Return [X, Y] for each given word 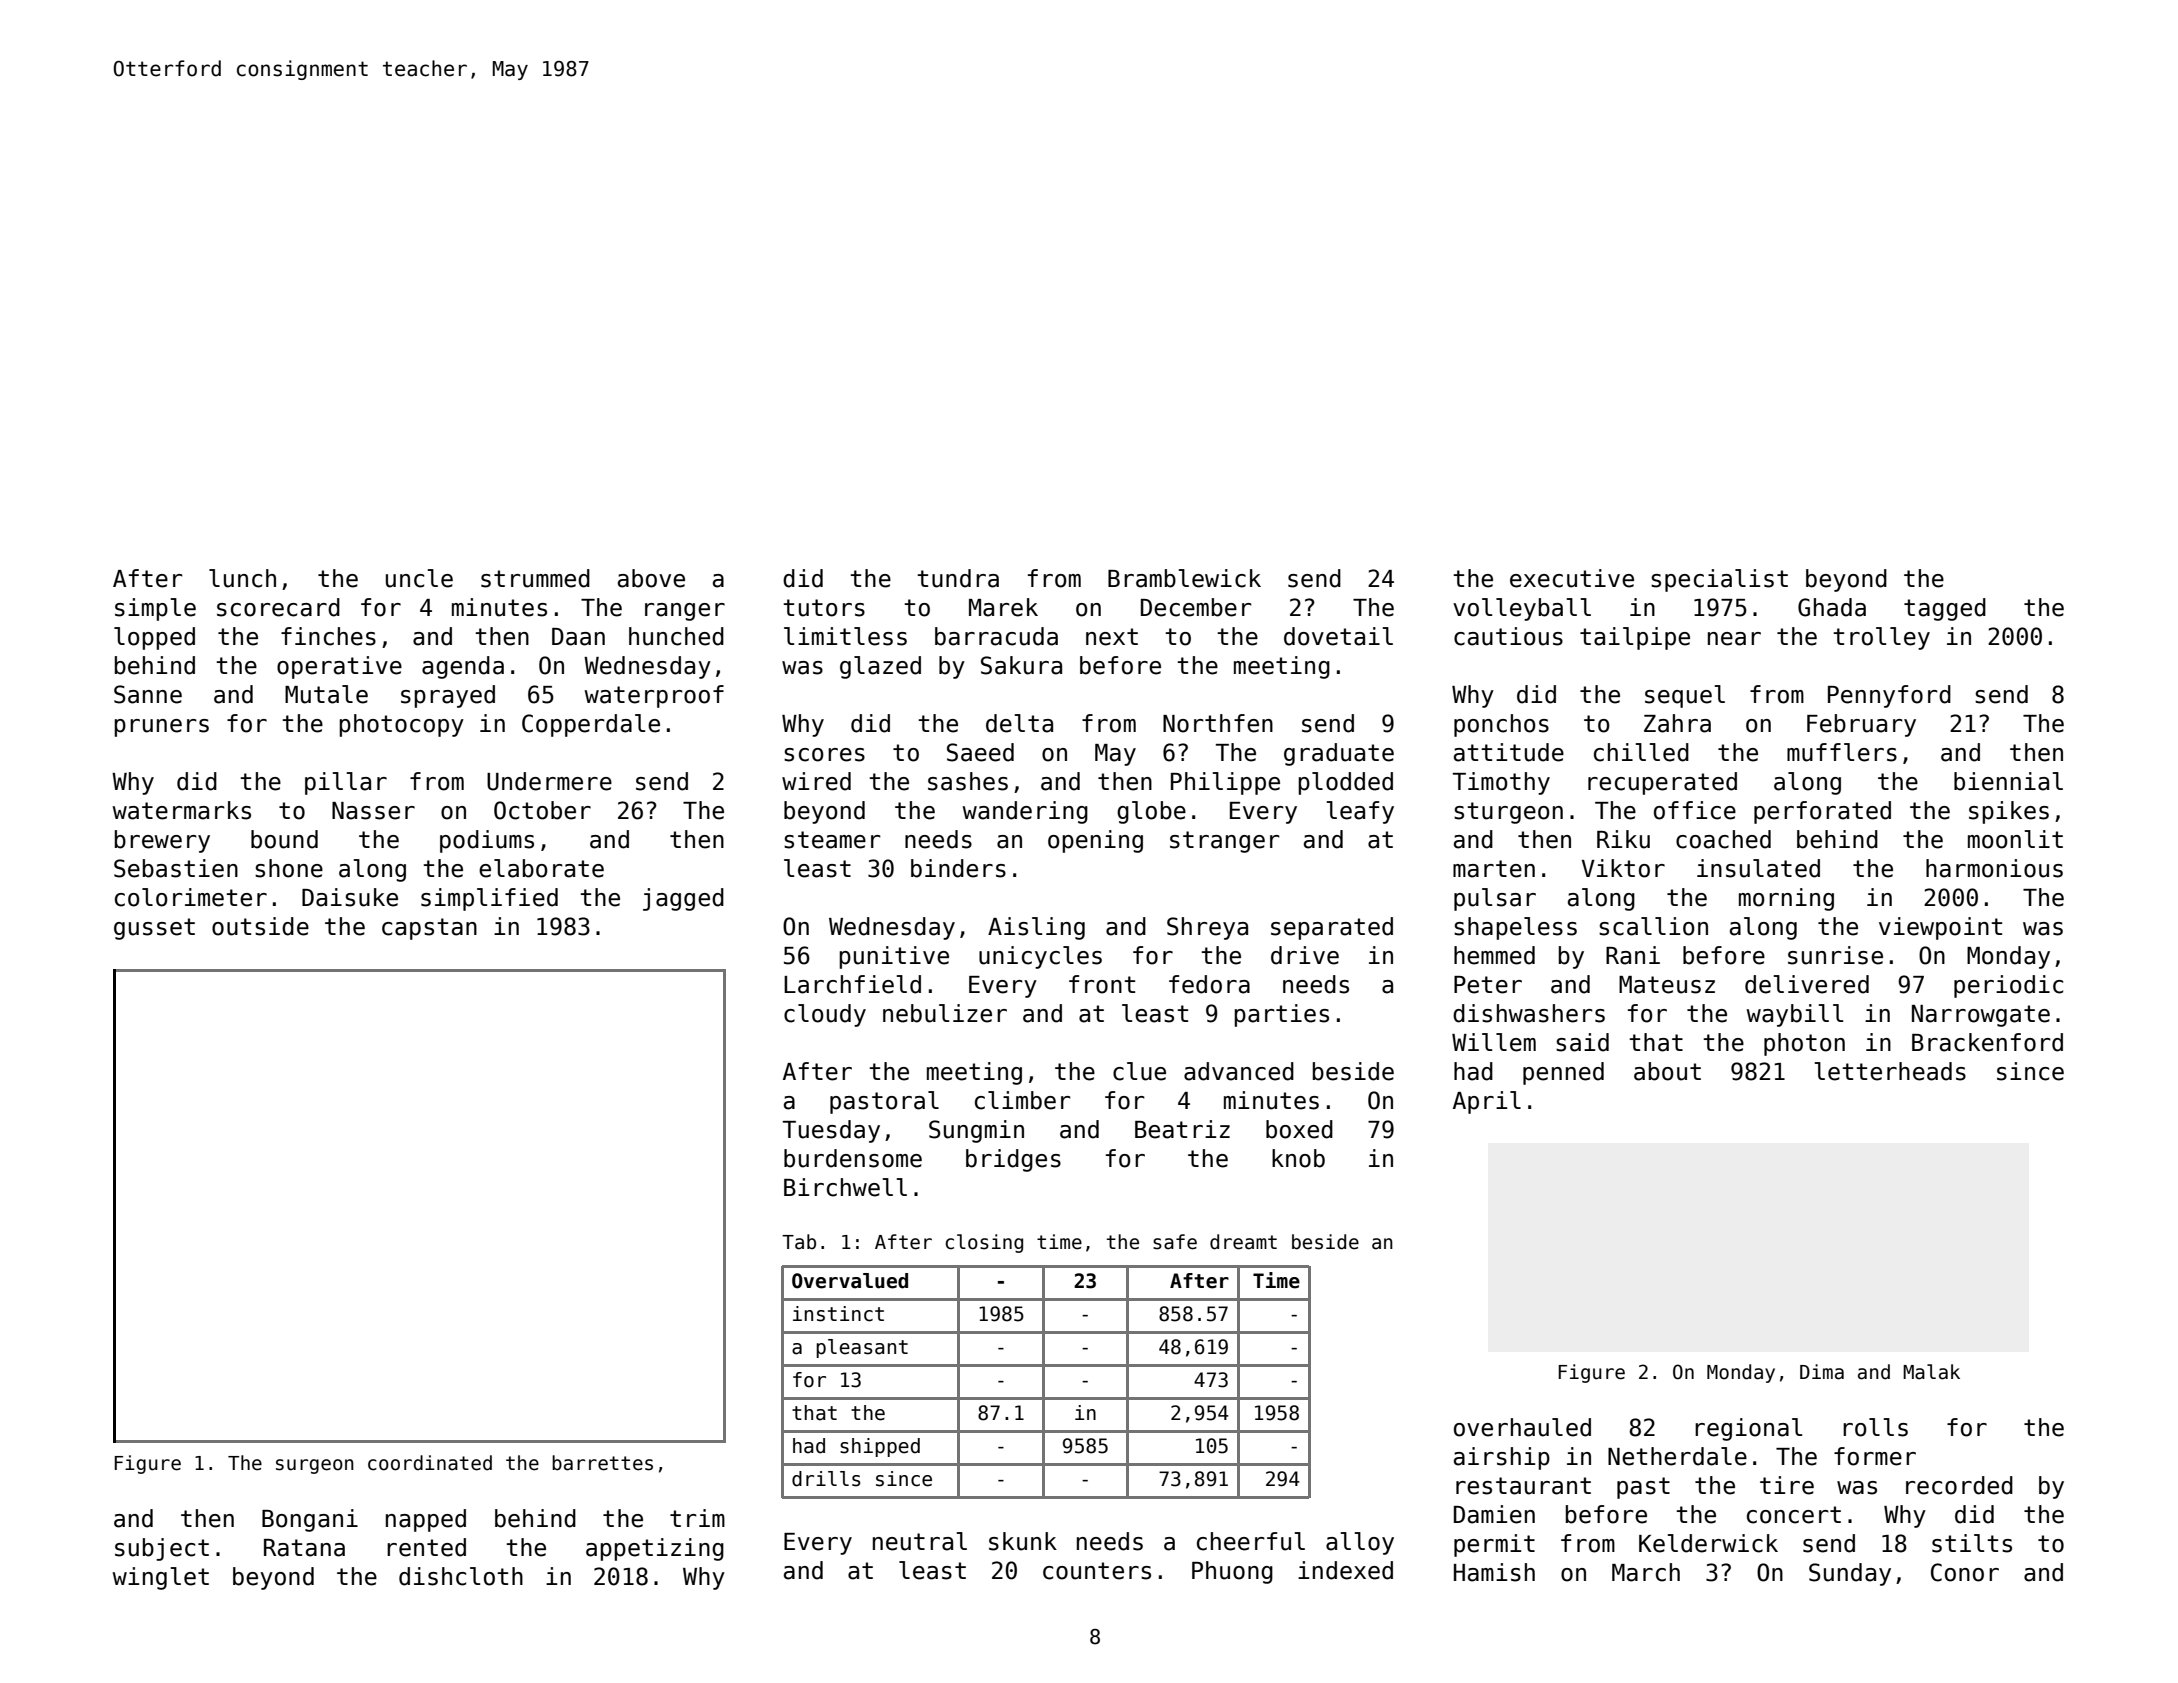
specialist [1719, 580]
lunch [242, 578]
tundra [958, 578]
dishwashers [1529, 1013]
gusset [154, 929]
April [1487, 1102]
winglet [160, 1578]
